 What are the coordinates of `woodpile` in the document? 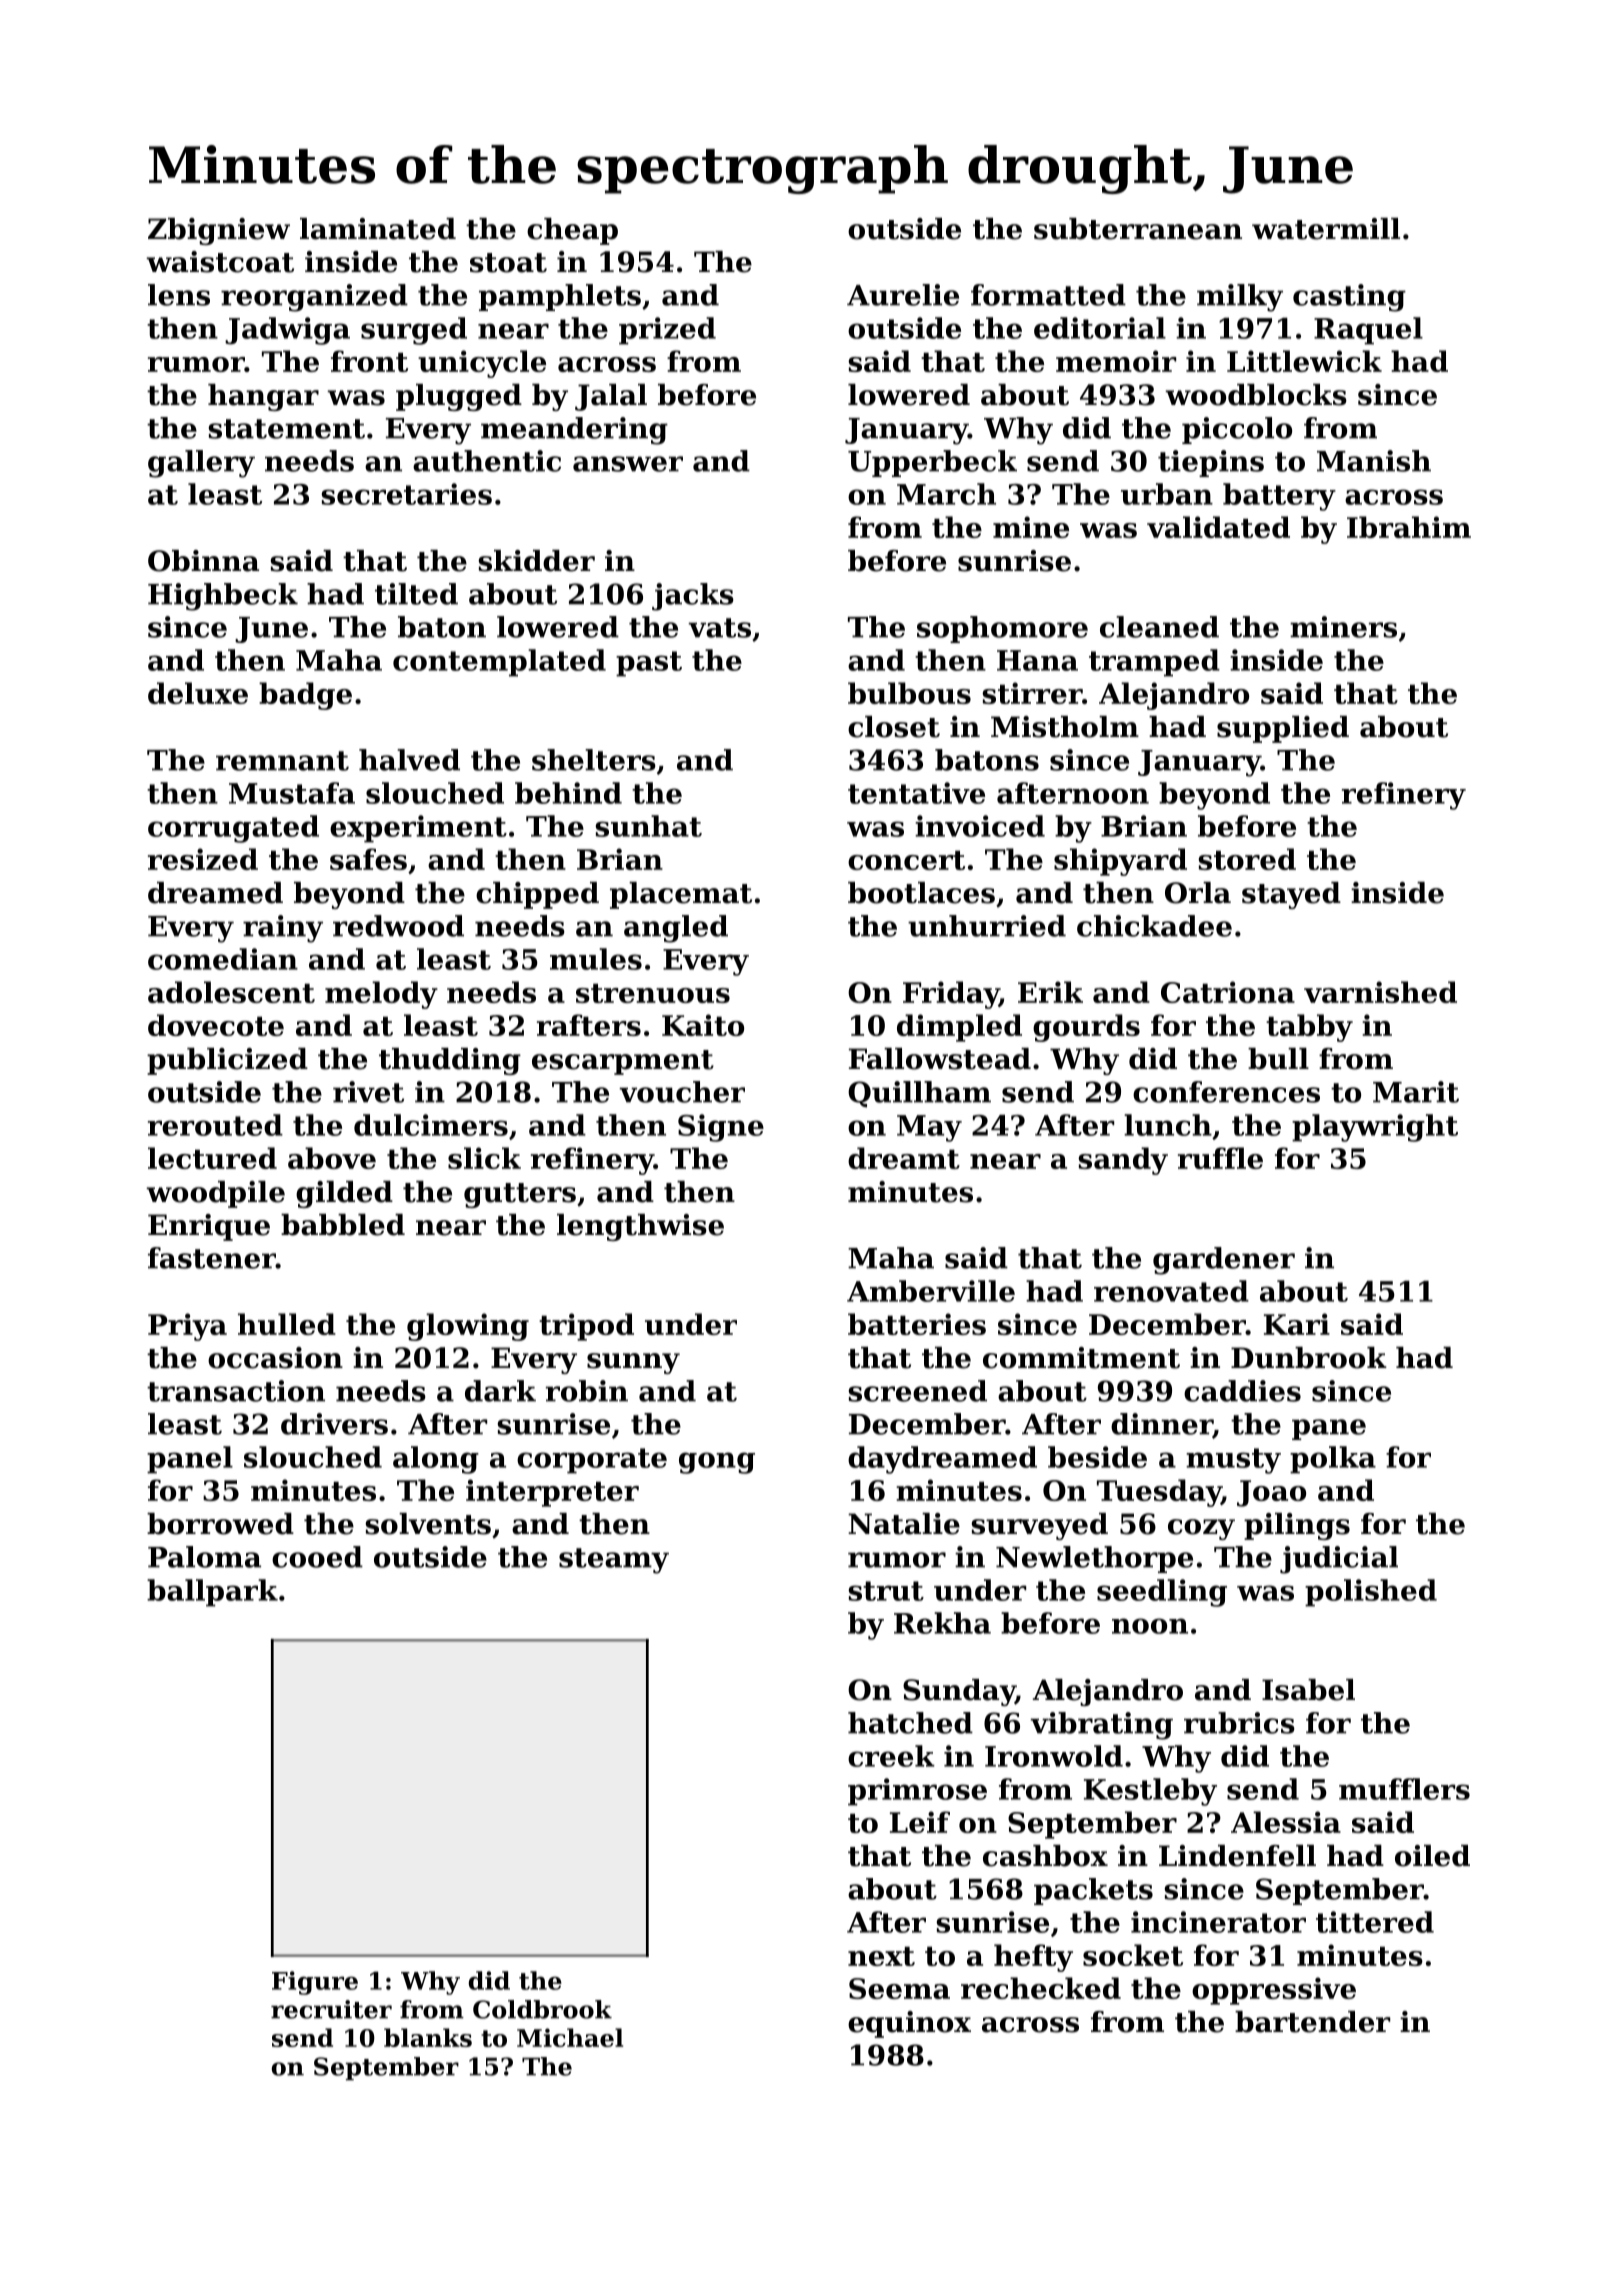 It's located at (215, 1194).
